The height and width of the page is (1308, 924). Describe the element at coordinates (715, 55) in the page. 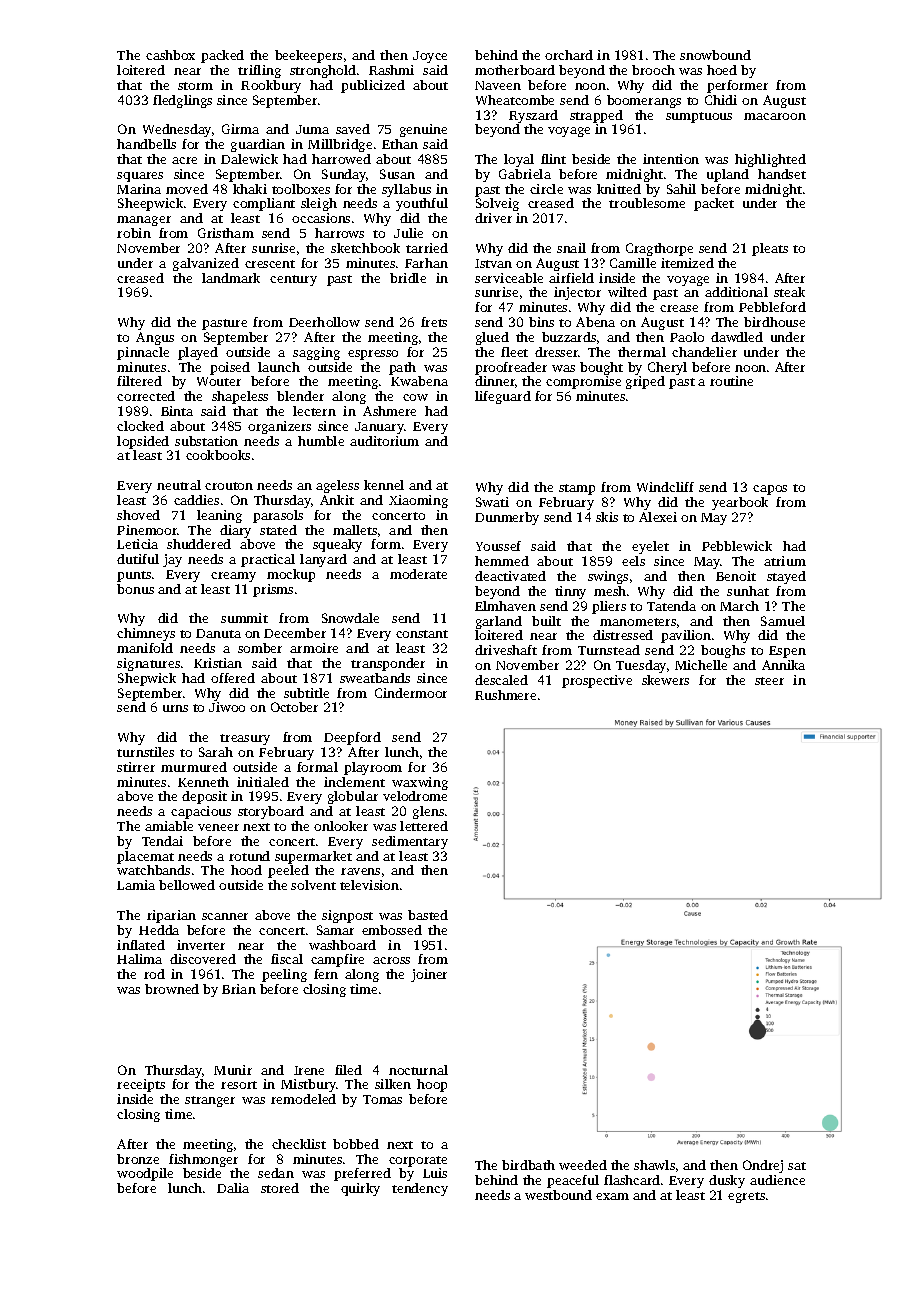

I see `snowbound` at that location.
